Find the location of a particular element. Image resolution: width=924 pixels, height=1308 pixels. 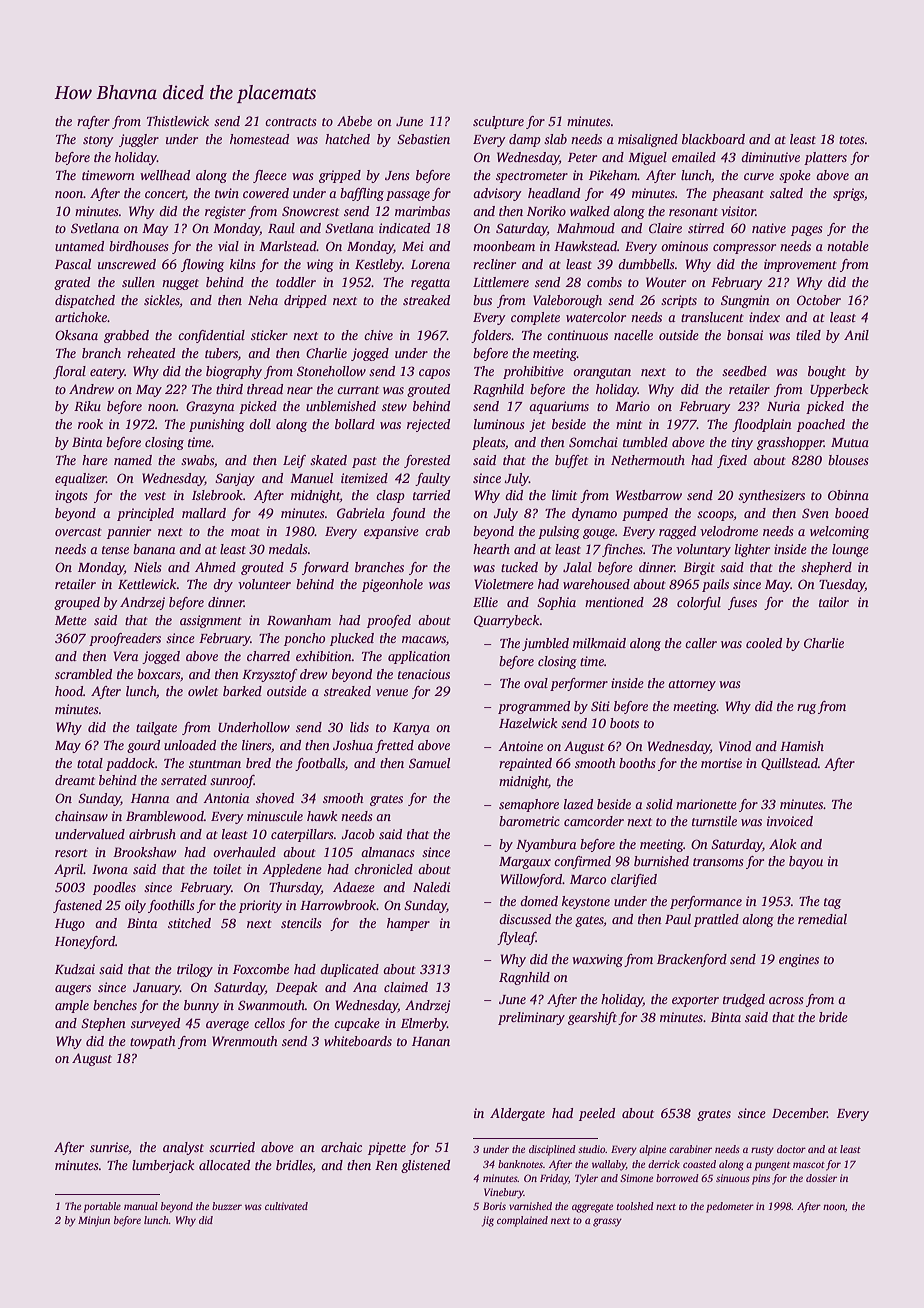

resonant is located at coordinates (693, 212).
